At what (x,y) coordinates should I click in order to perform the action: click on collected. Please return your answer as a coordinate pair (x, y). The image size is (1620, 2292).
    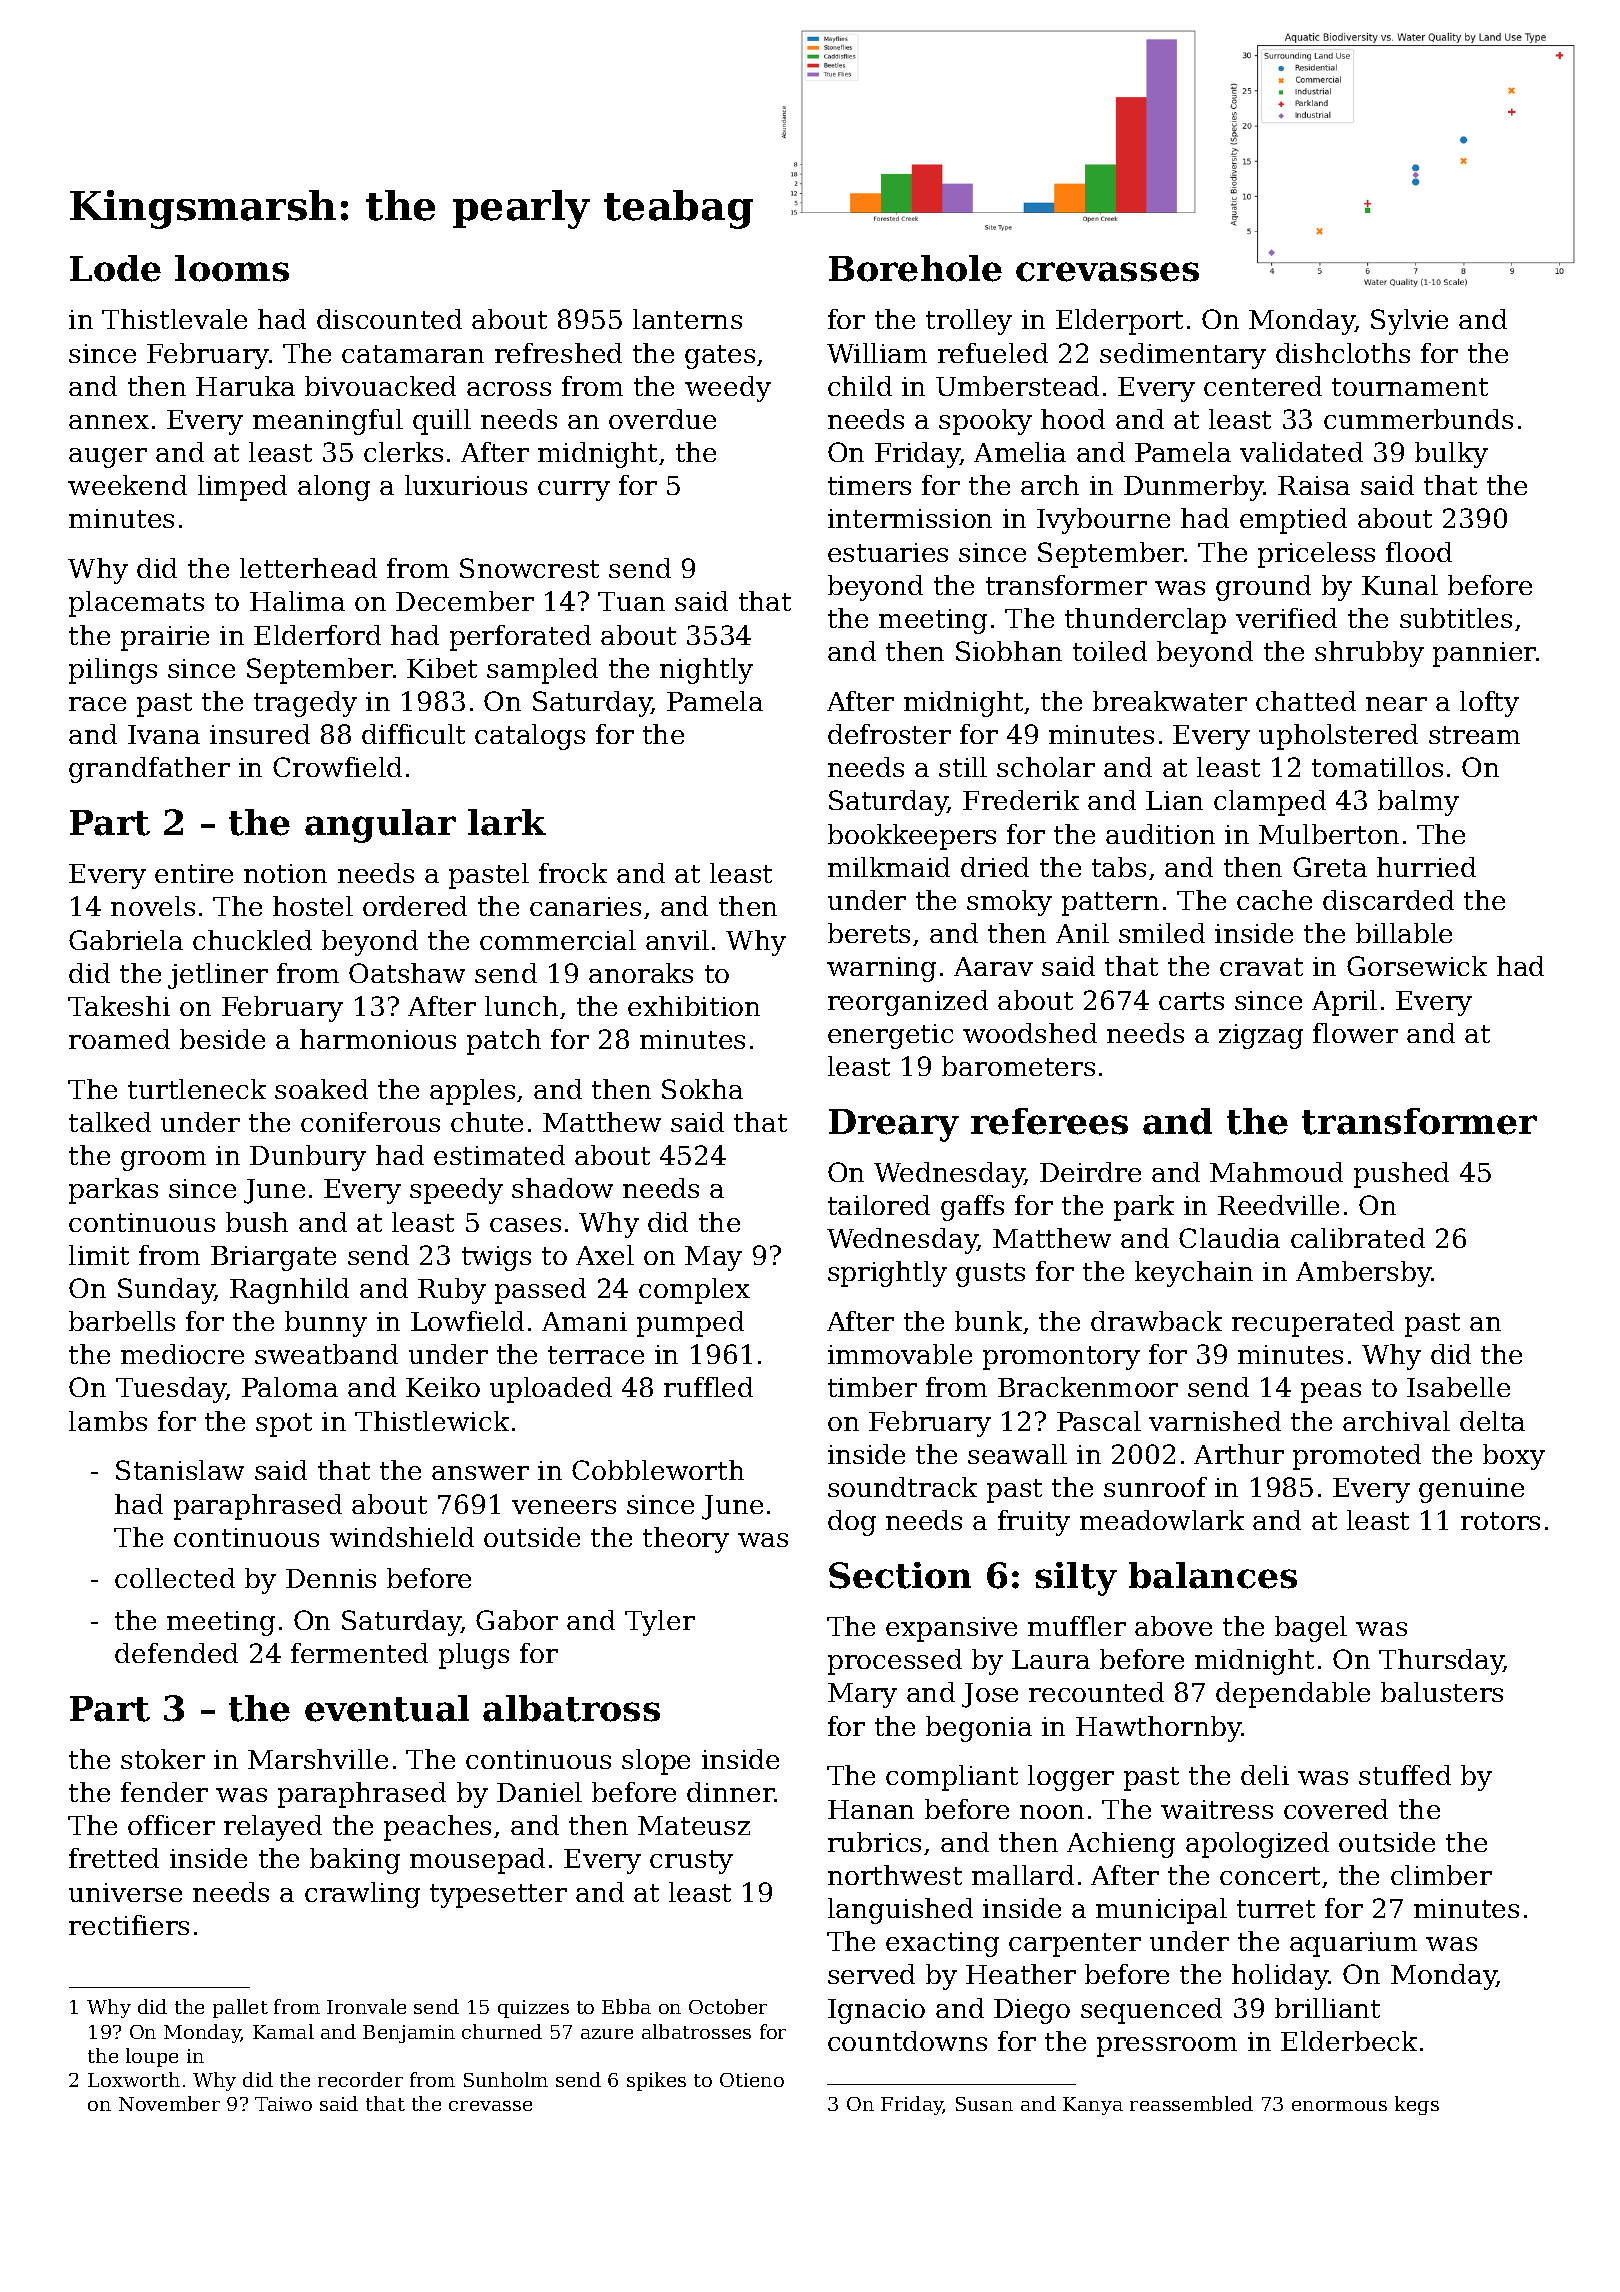
    Looking at the image, I should click on (175, 1578).
